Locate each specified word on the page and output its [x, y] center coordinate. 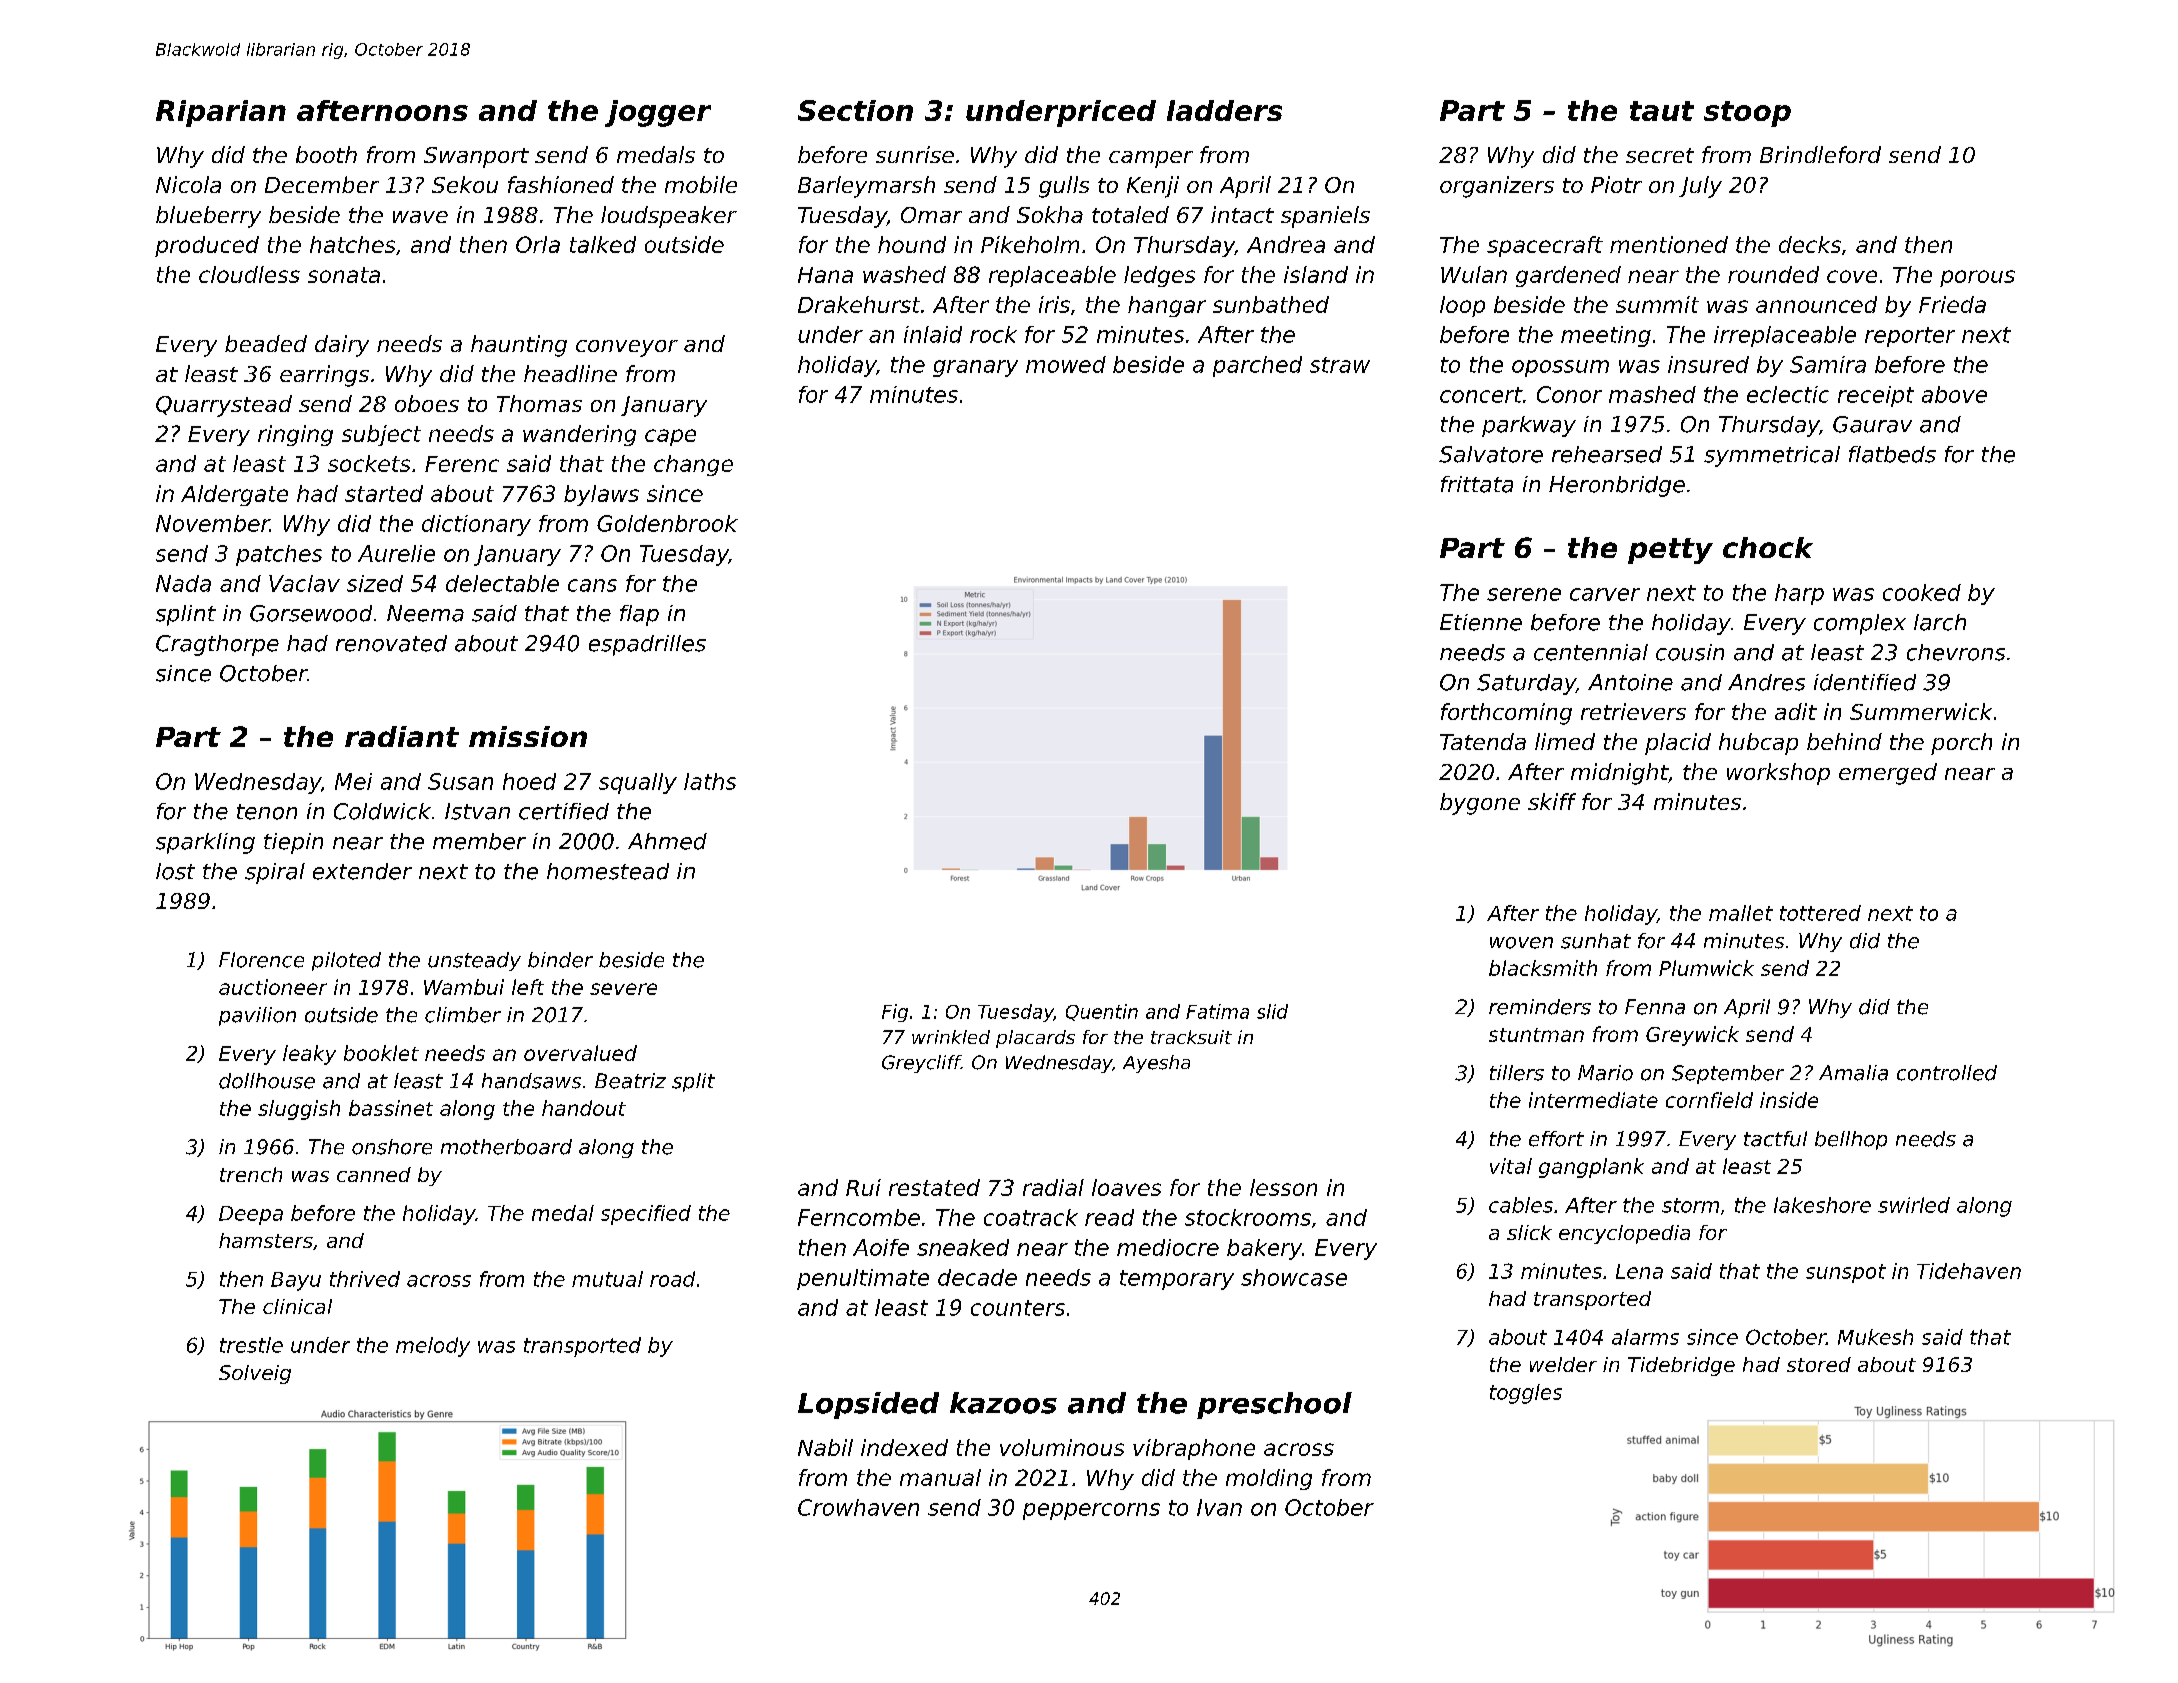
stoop [1747, 114]
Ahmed [667, 841]
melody [433, 1347]
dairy [342, 346]
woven [1521, 943]
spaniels [1325, 217]
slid [1272, 1011]
